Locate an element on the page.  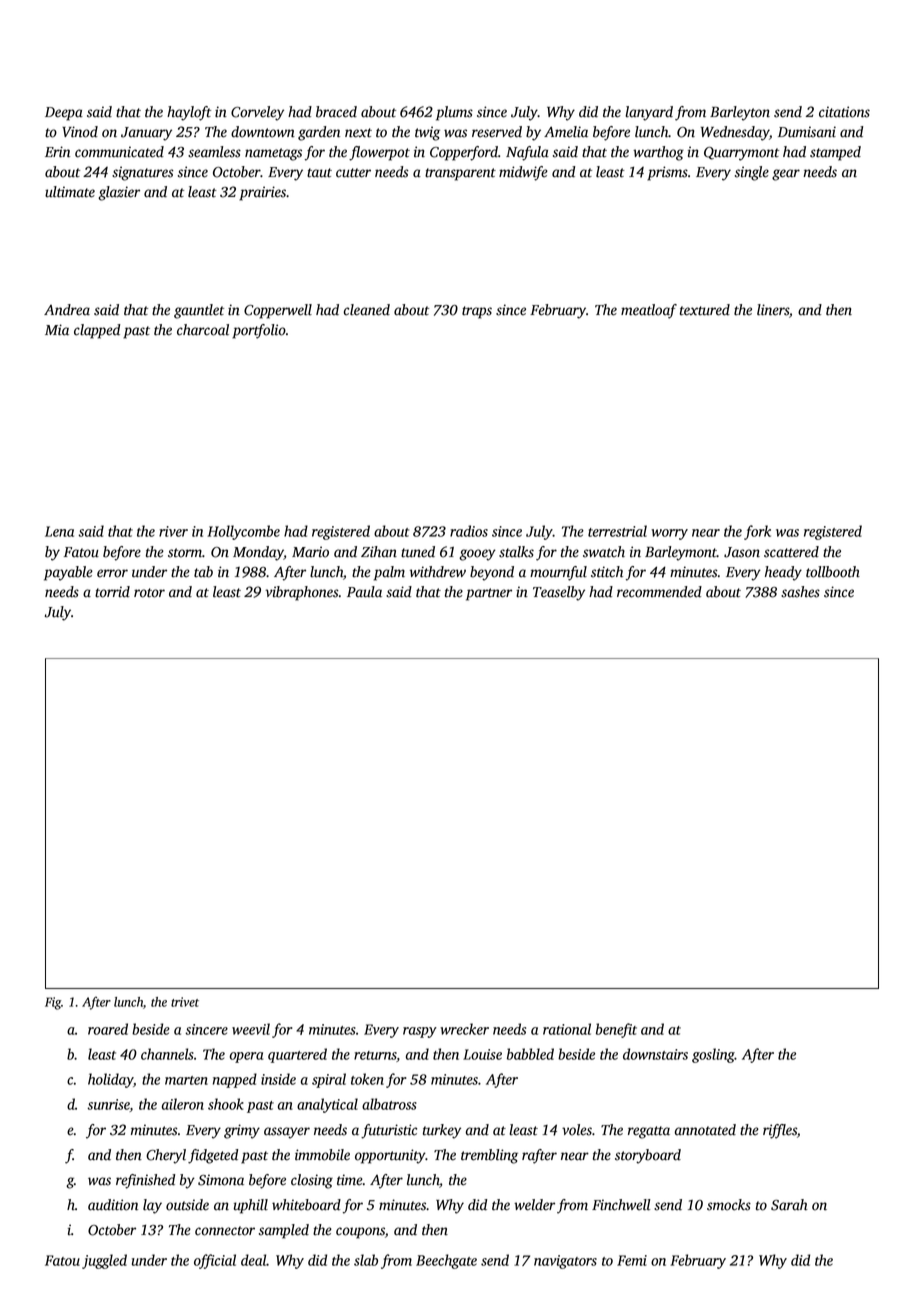
plums is located at coordinates (454, 113).
